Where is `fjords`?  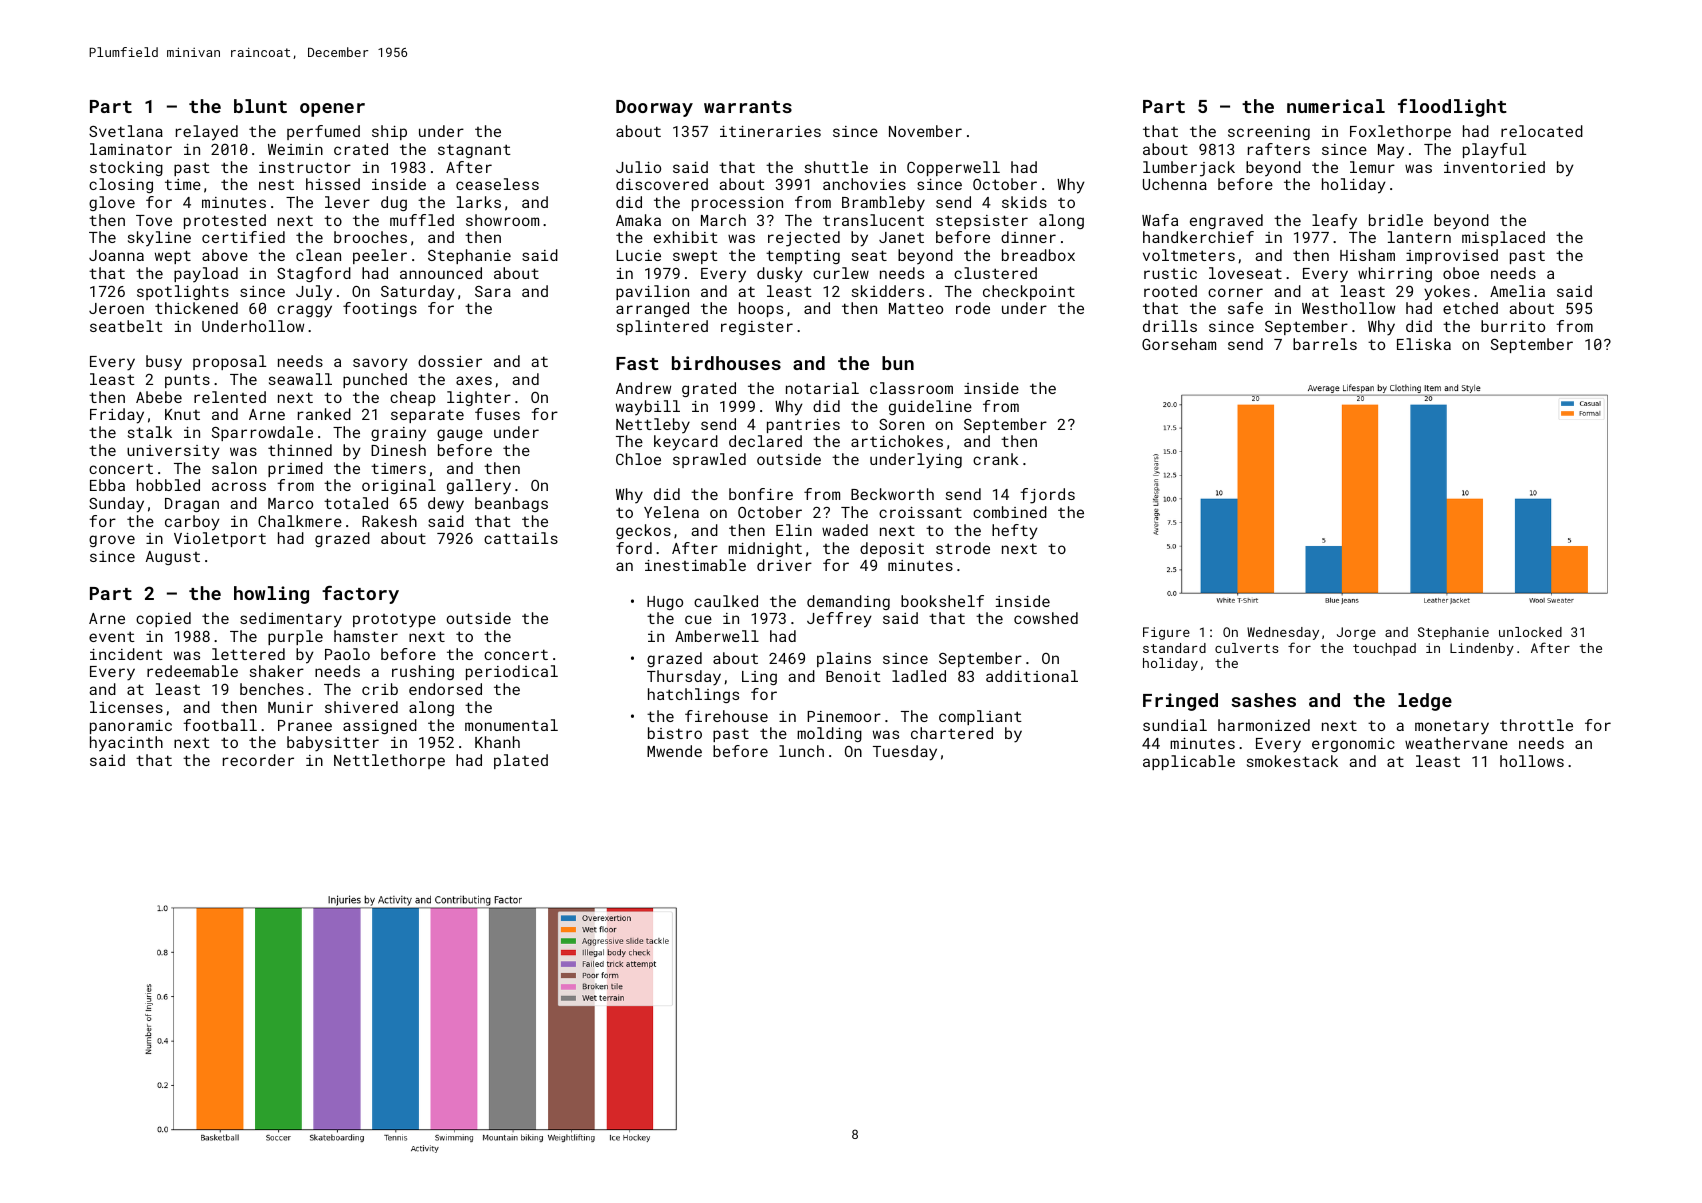
fjords is located at coordinates (1047, 496).
